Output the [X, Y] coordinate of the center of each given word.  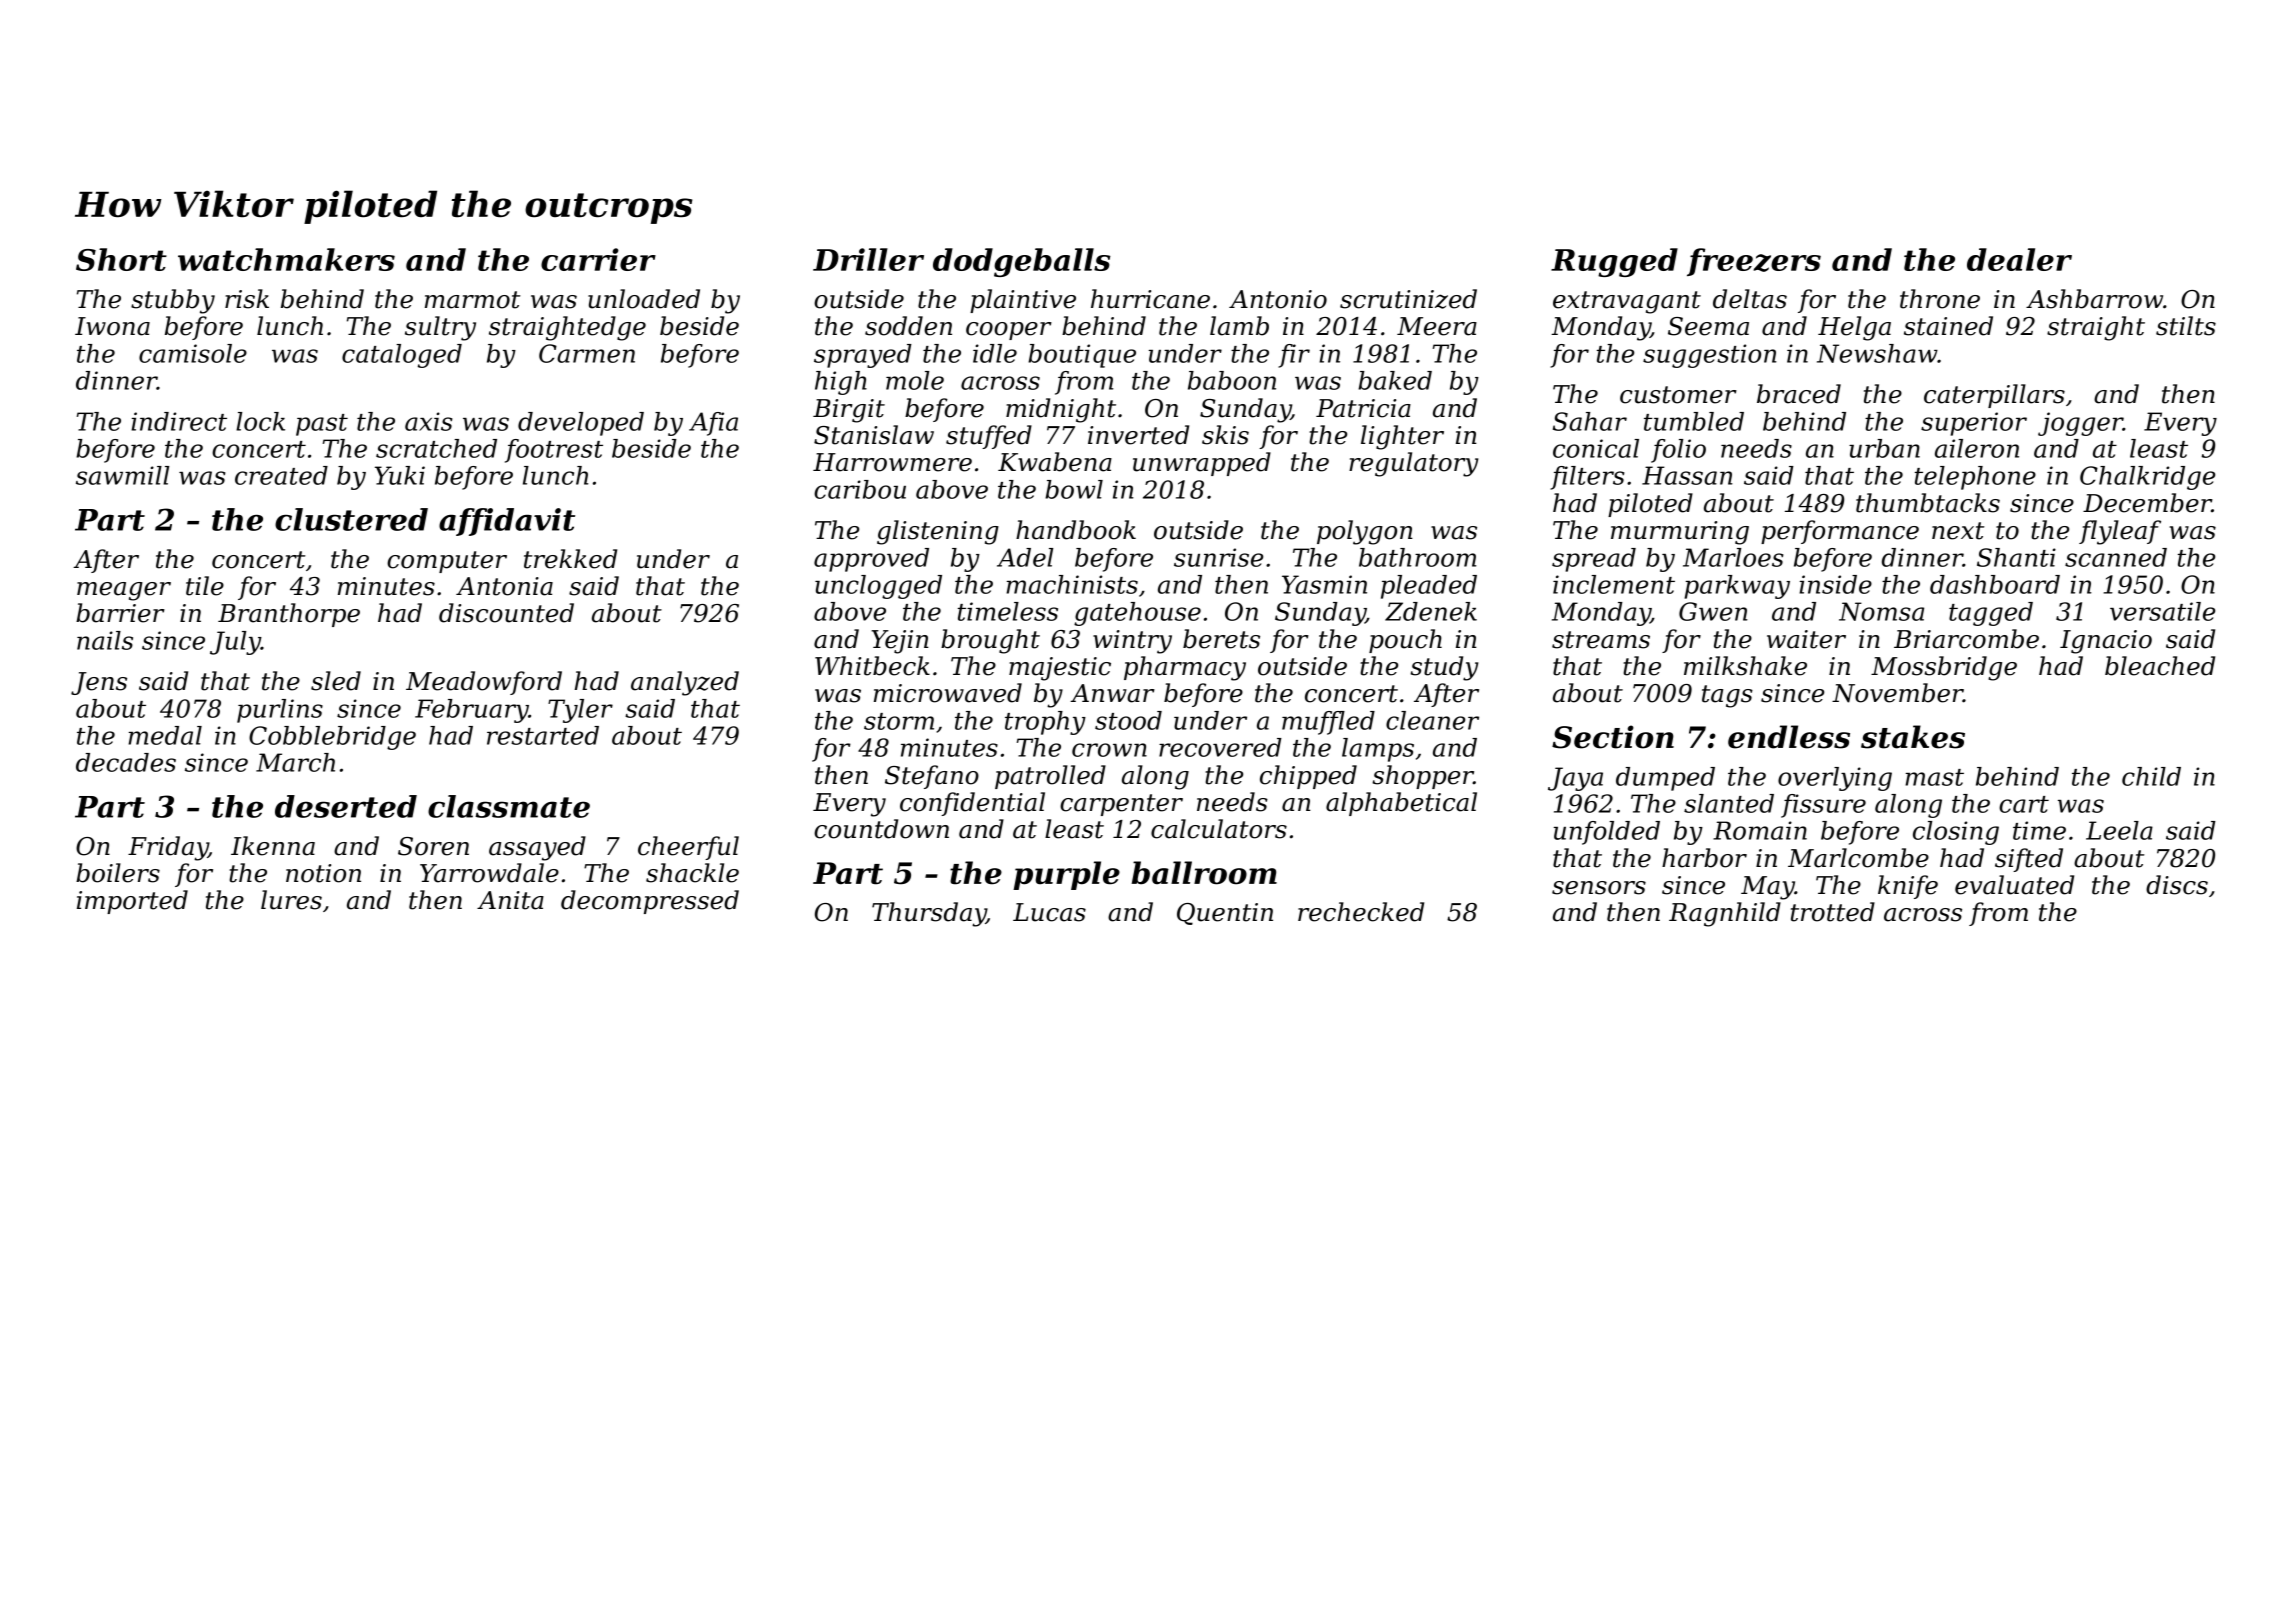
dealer [2019, 259]
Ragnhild [1725, 914]
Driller [868, 259]
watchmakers [286, 259]
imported [132, 902]
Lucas [1049, 912]
